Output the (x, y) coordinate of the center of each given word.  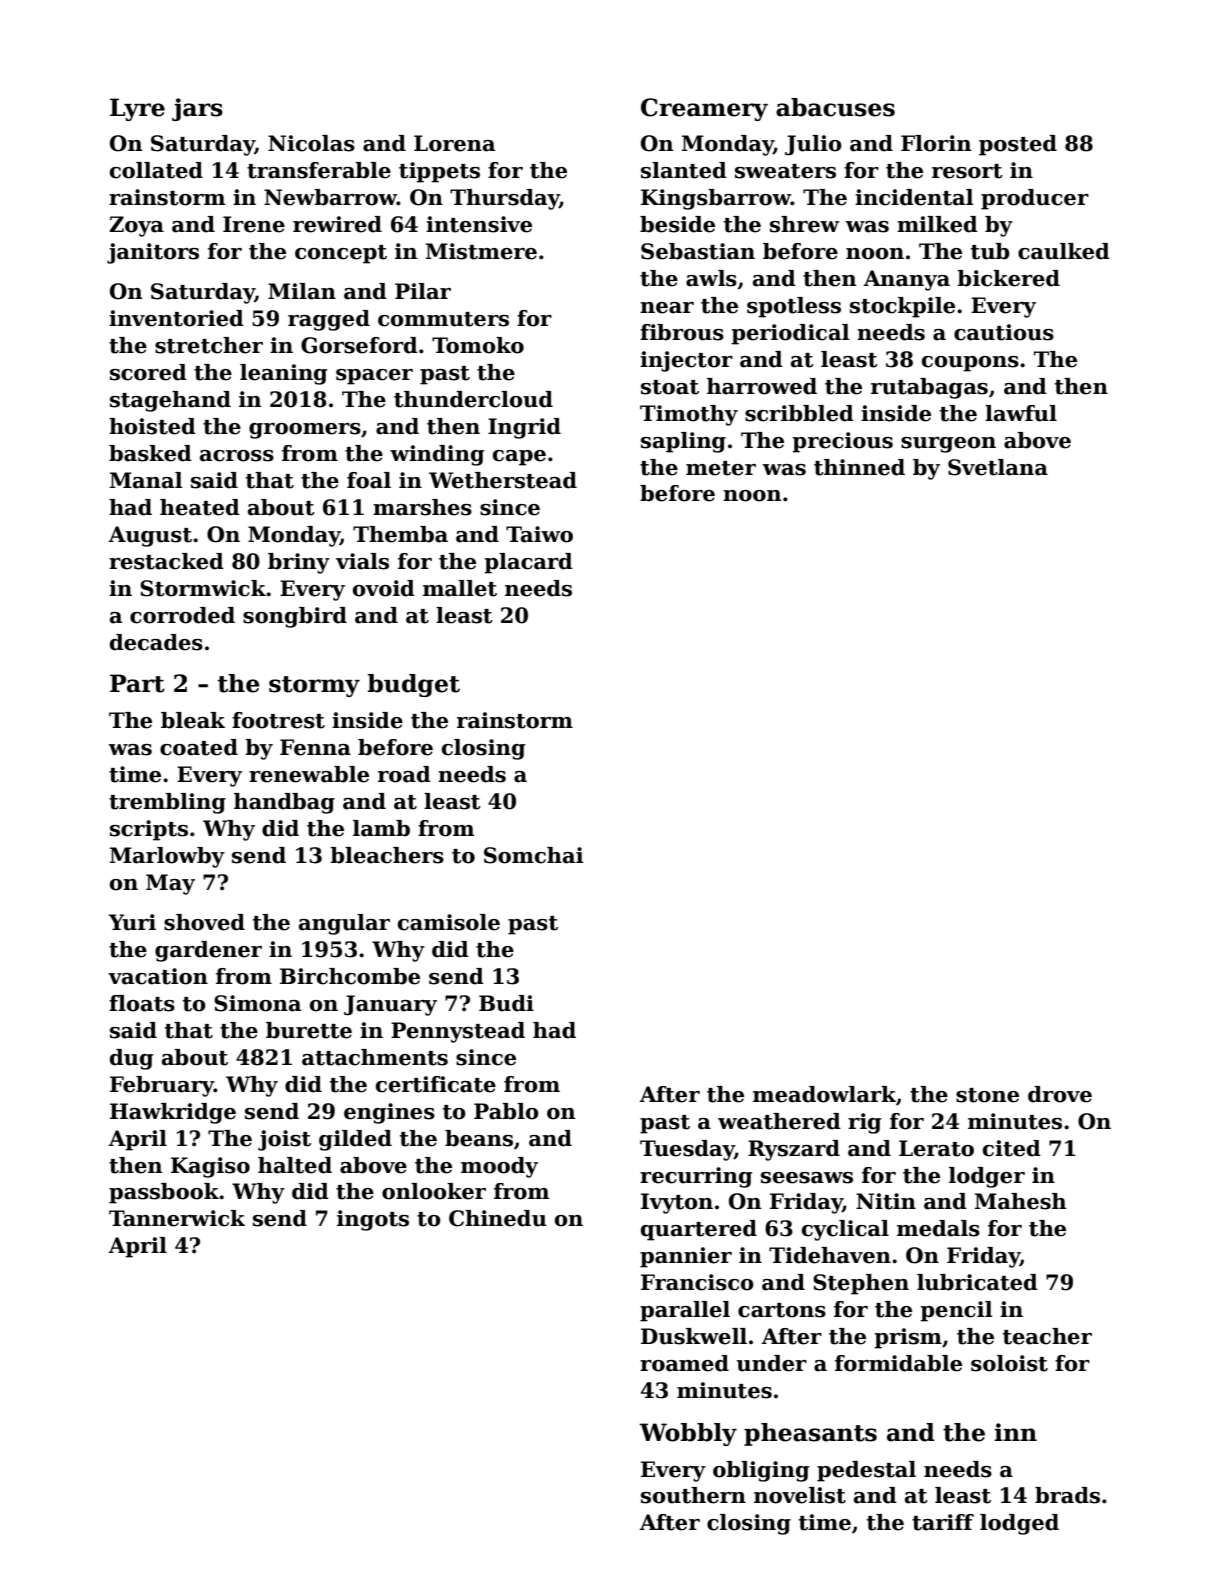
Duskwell (694, 1336)
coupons (970, 364)
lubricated (977, 1282)
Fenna (315, 747)
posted (1018, 145)
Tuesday (687, 1150)
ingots (373, 1220)
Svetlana (998, 467)
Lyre (137, 109)
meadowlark (824, 1094)
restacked (166, 561)
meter (721, 468)
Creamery (704, 109)
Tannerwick (177, 1218)
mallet (460, 588)
